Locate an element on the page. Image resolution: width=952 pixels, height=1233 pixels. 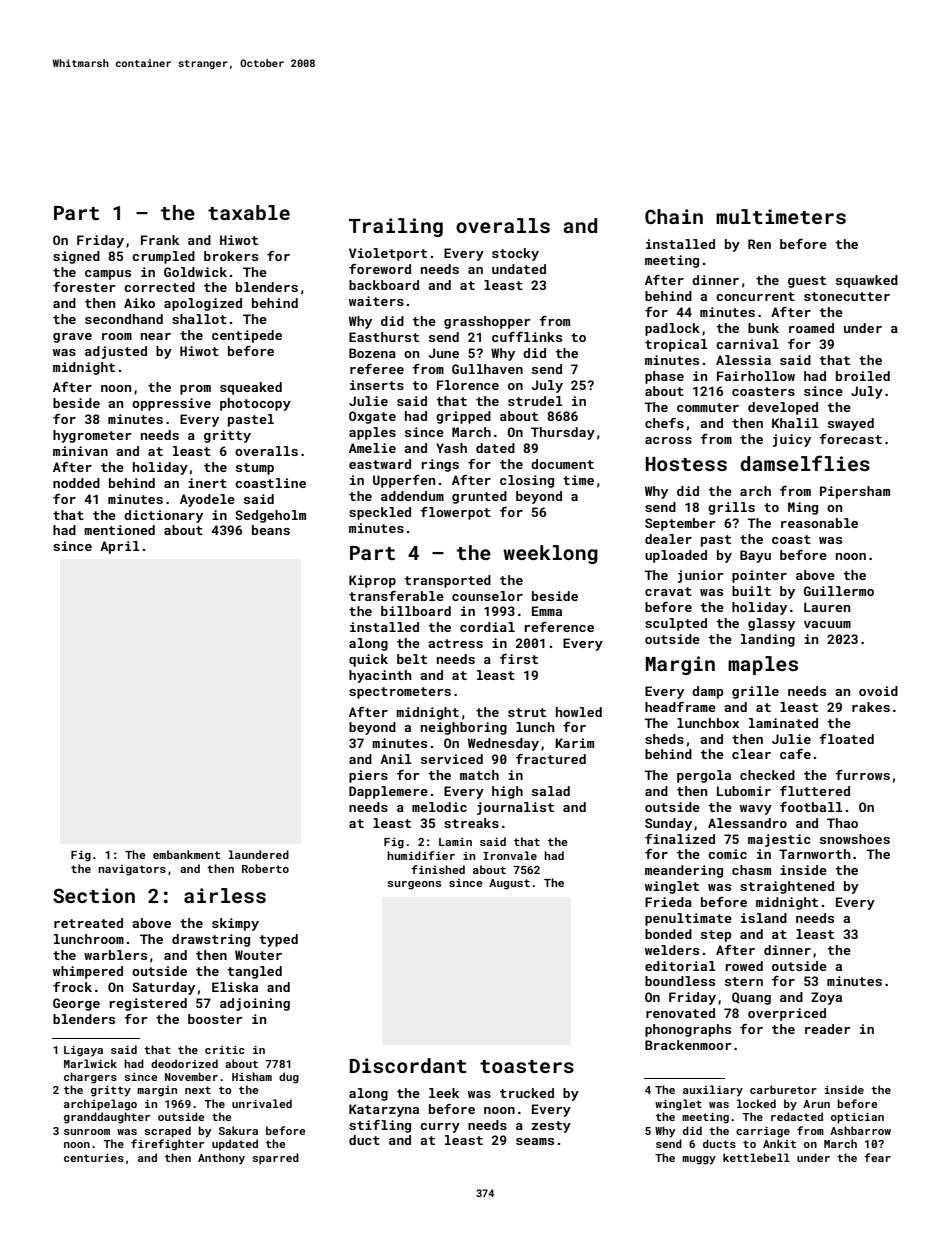
sheds is located at coordinates (664, 739).
